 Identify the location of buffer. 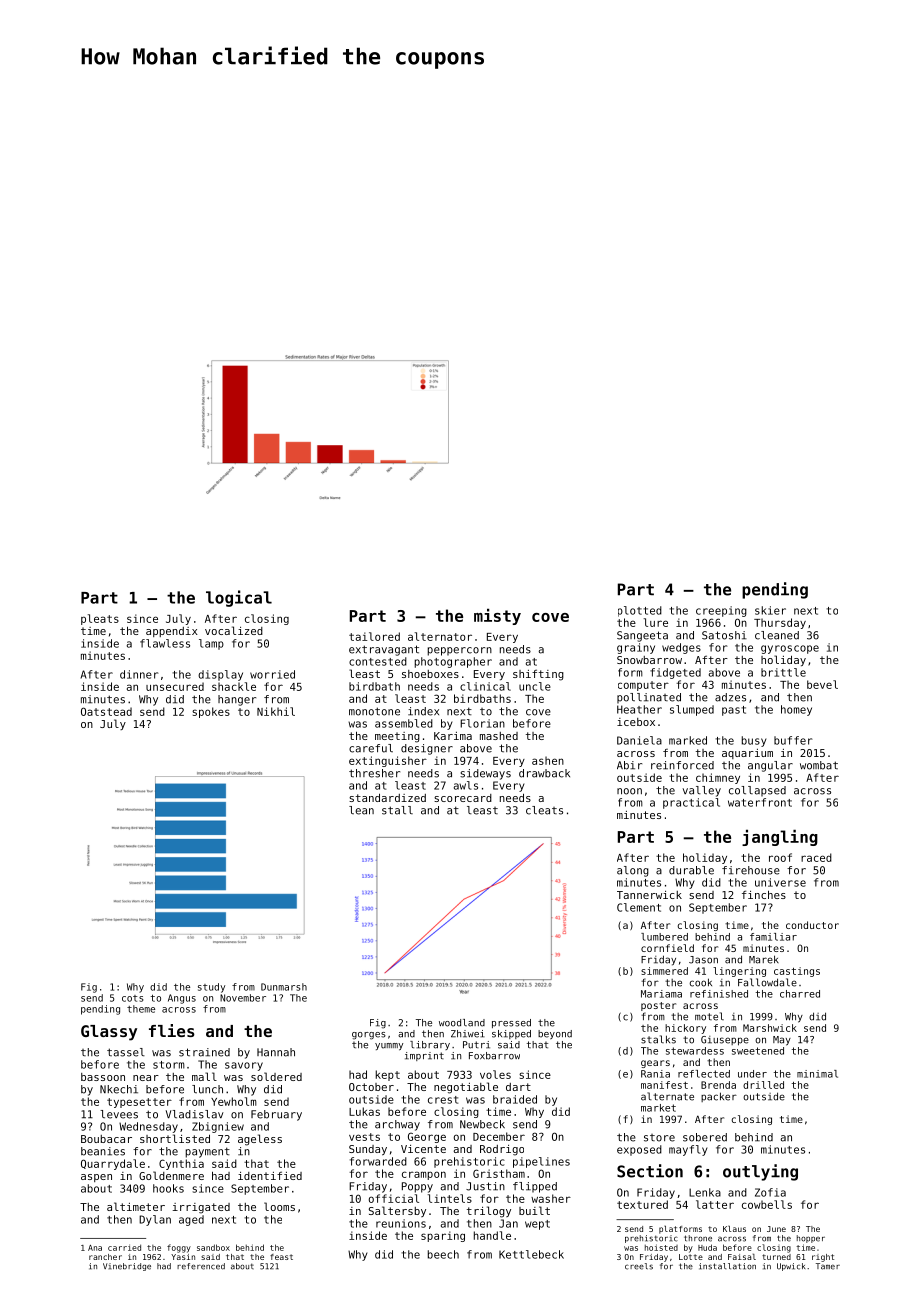
(793, 740).
